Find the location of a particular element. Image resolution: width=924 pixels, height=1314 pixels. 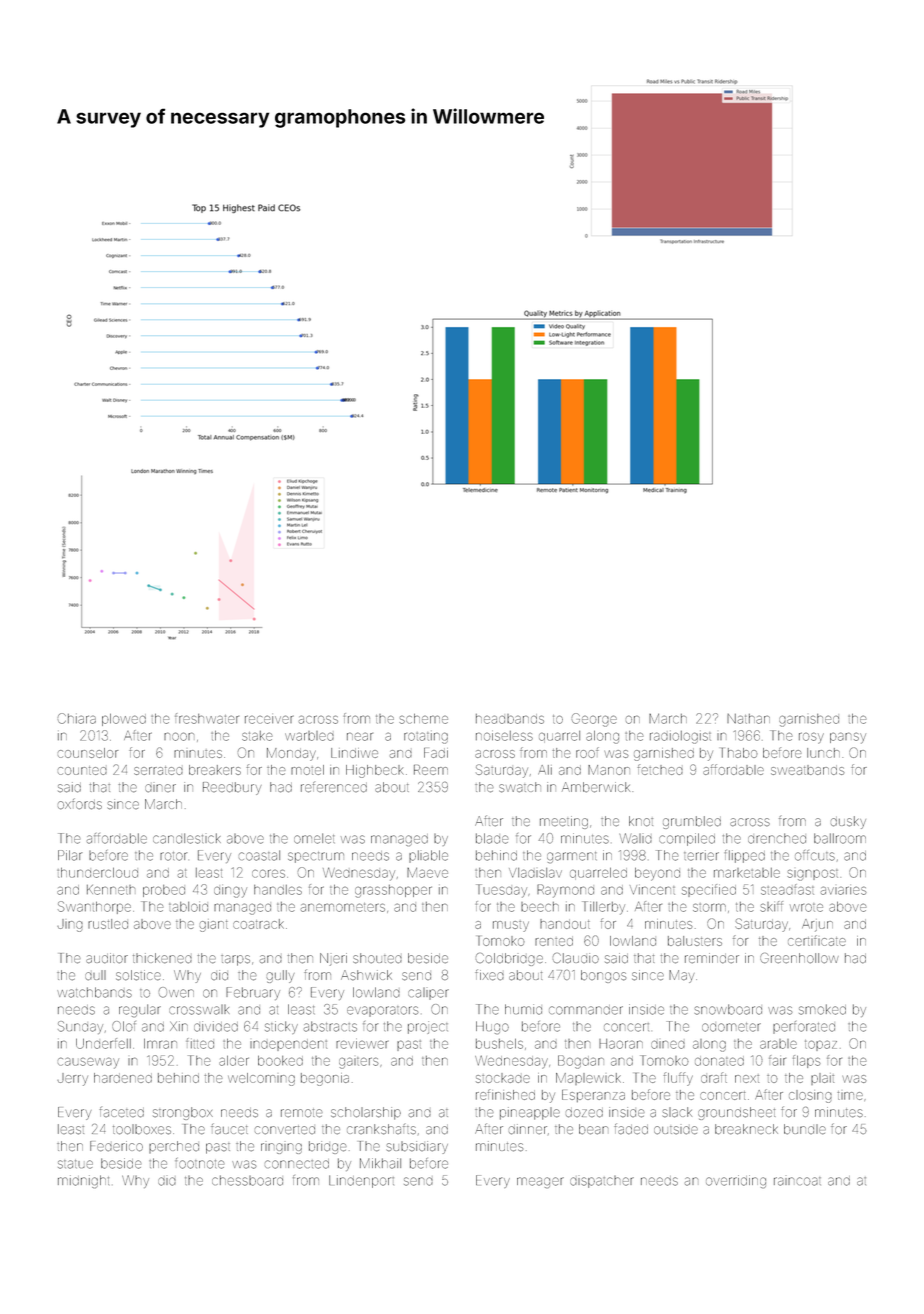

spectrum is located at coordinates (316, 857).
